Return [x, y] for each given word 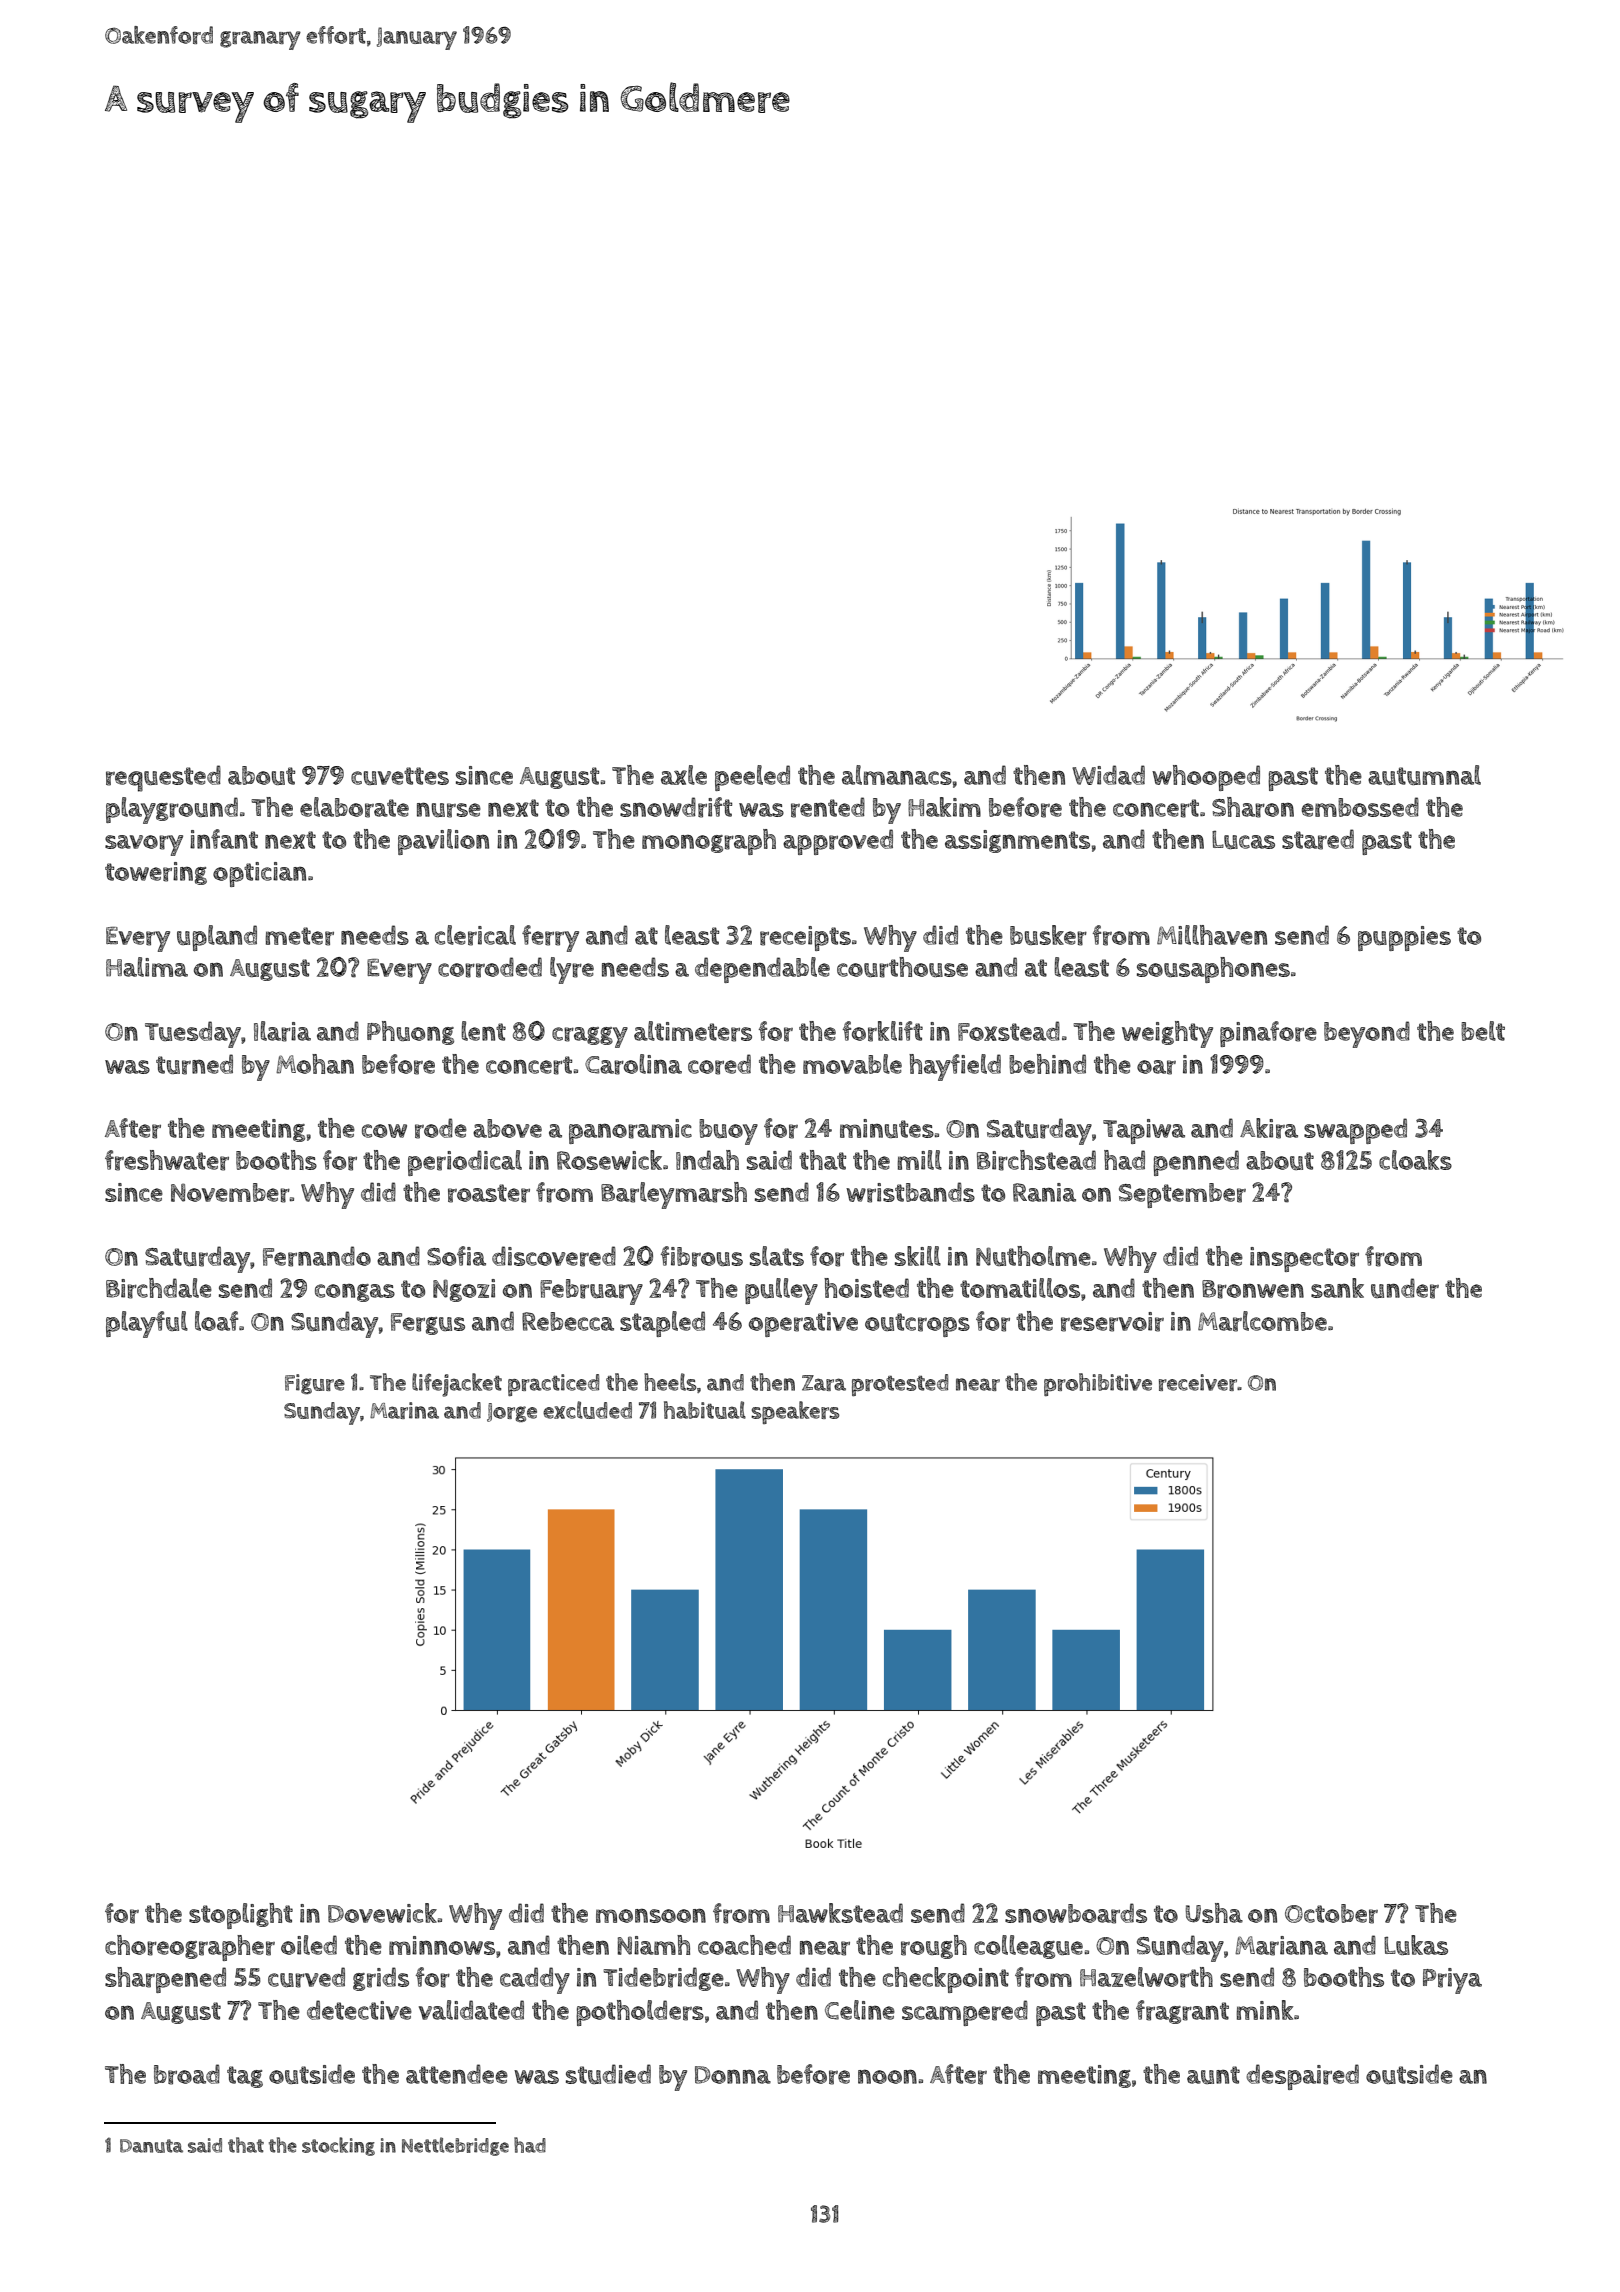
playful [147, 1324]
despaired [1302, 2077]
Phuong [410, 1033]
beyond [1367, 1034]
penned [1196, 1163]
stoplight [241, 1916]
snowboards [1076, 1913]
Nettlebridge [455, 2146]
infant [224, 839]
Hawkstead [840, 1913]
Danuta [151, 2146]
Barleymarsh [674, 1195]
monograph [709, 842]
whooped [1206, 778]
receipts [805, 938]
